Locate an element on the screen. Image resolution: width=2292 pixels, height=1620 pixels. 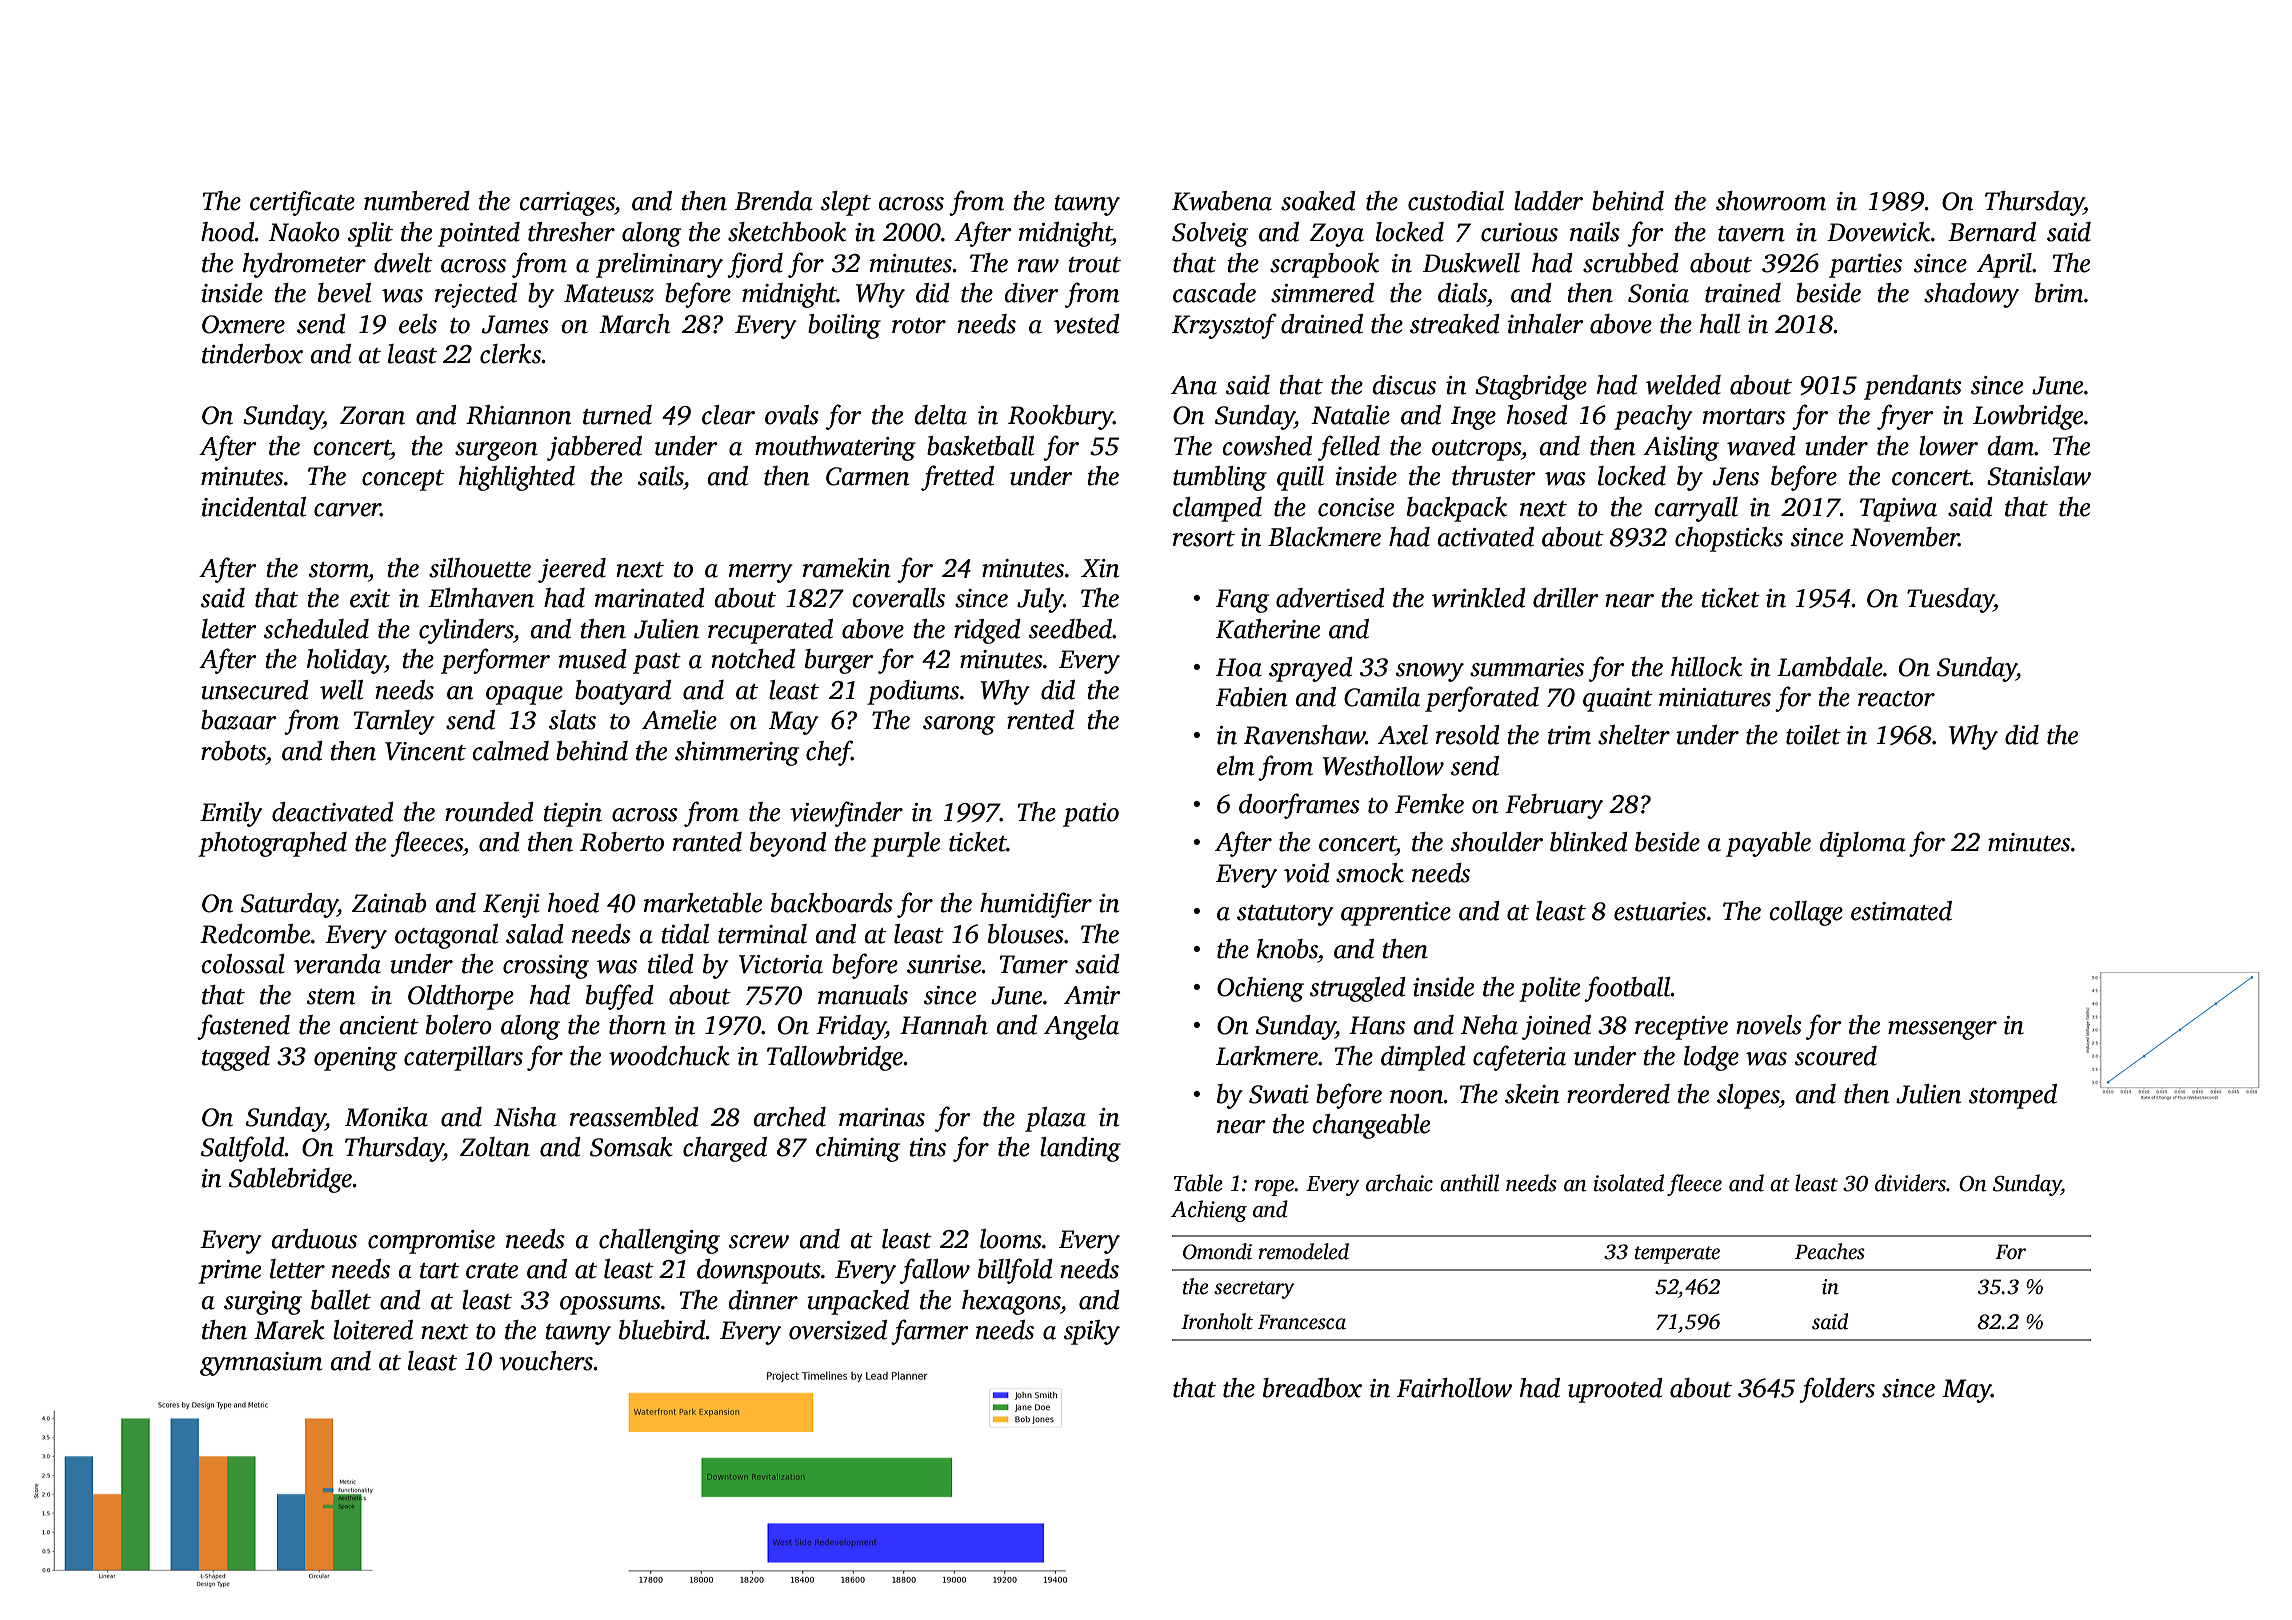
Krzysztof is located at coordinates (1224, 326).
